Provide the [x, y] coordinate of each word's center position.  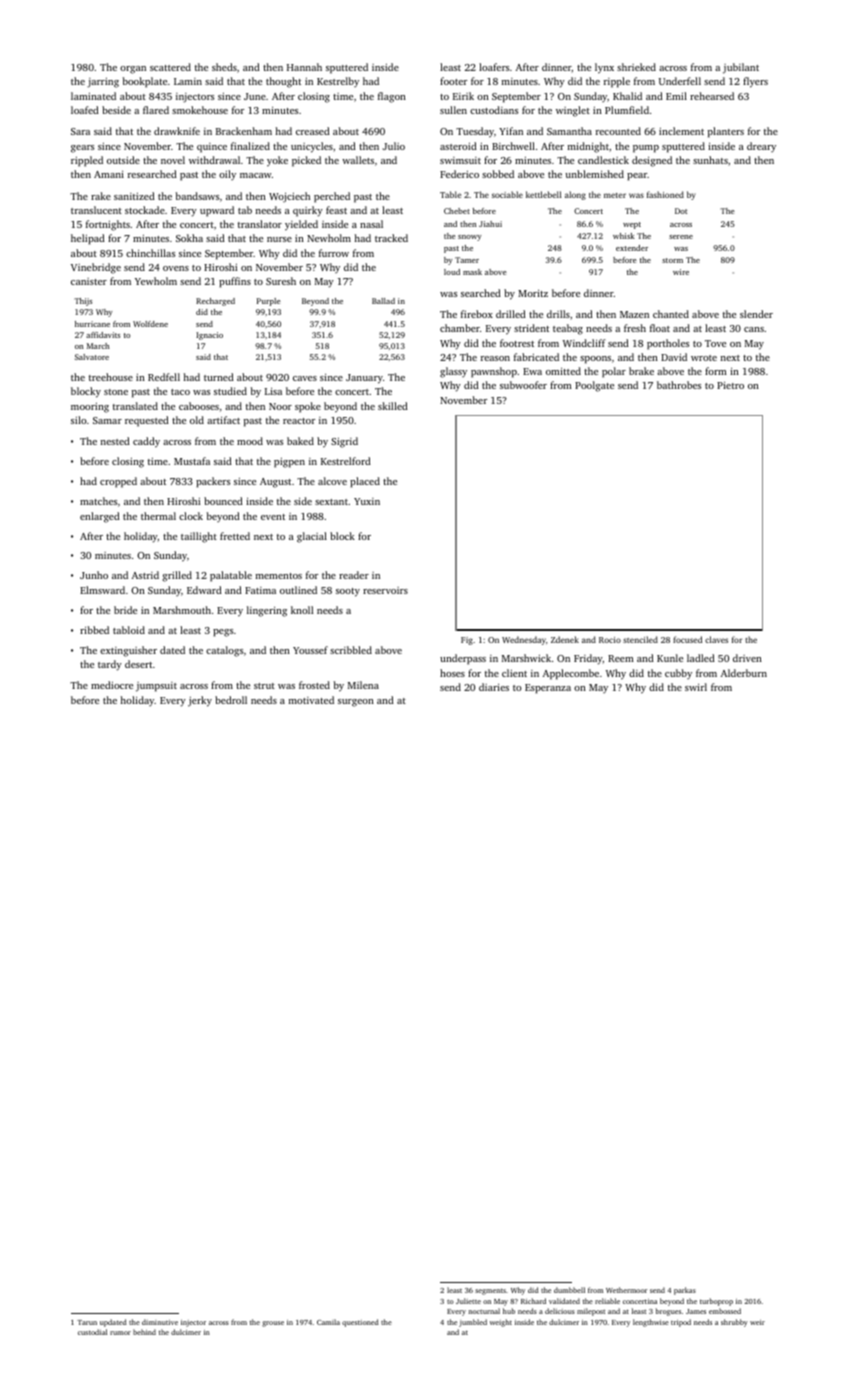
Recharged [215, 302]
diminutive [160, 1322]
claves [716, 639]
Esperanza [548, 689]
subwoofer [523, 385]
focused [687, 639]
